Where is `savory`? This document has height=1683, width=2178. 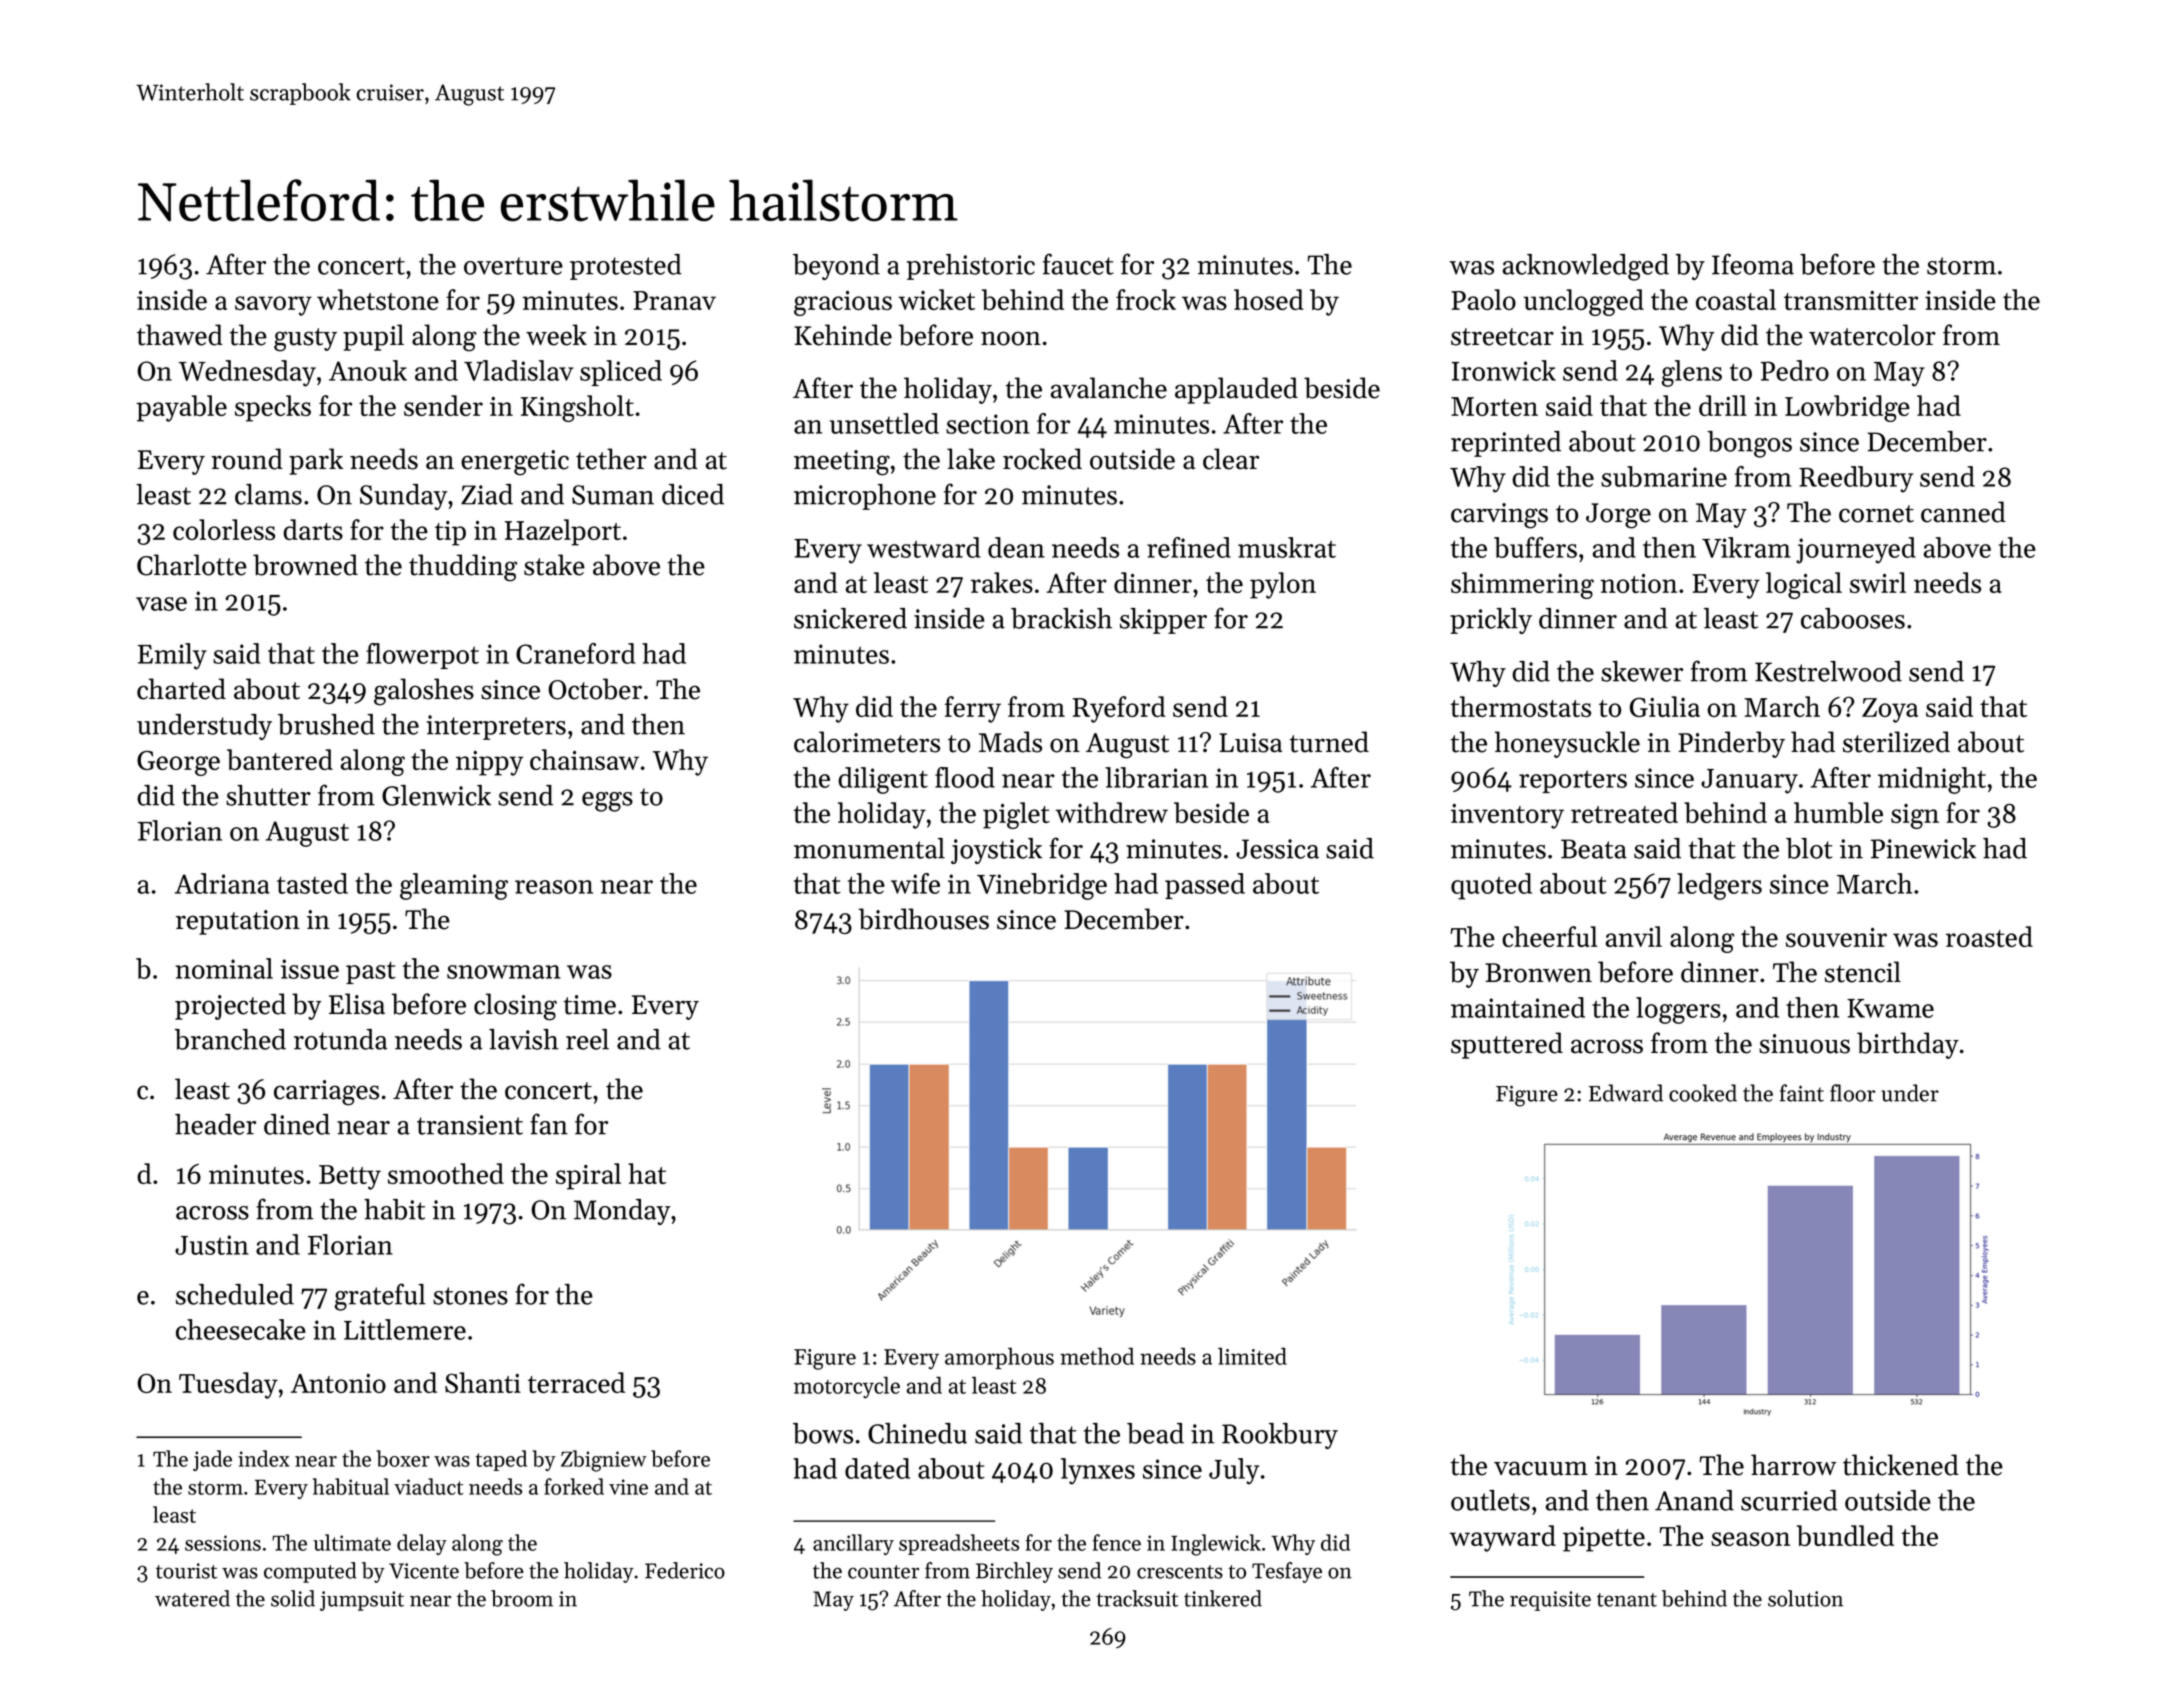 savory is located at coordinates (273, 306).
